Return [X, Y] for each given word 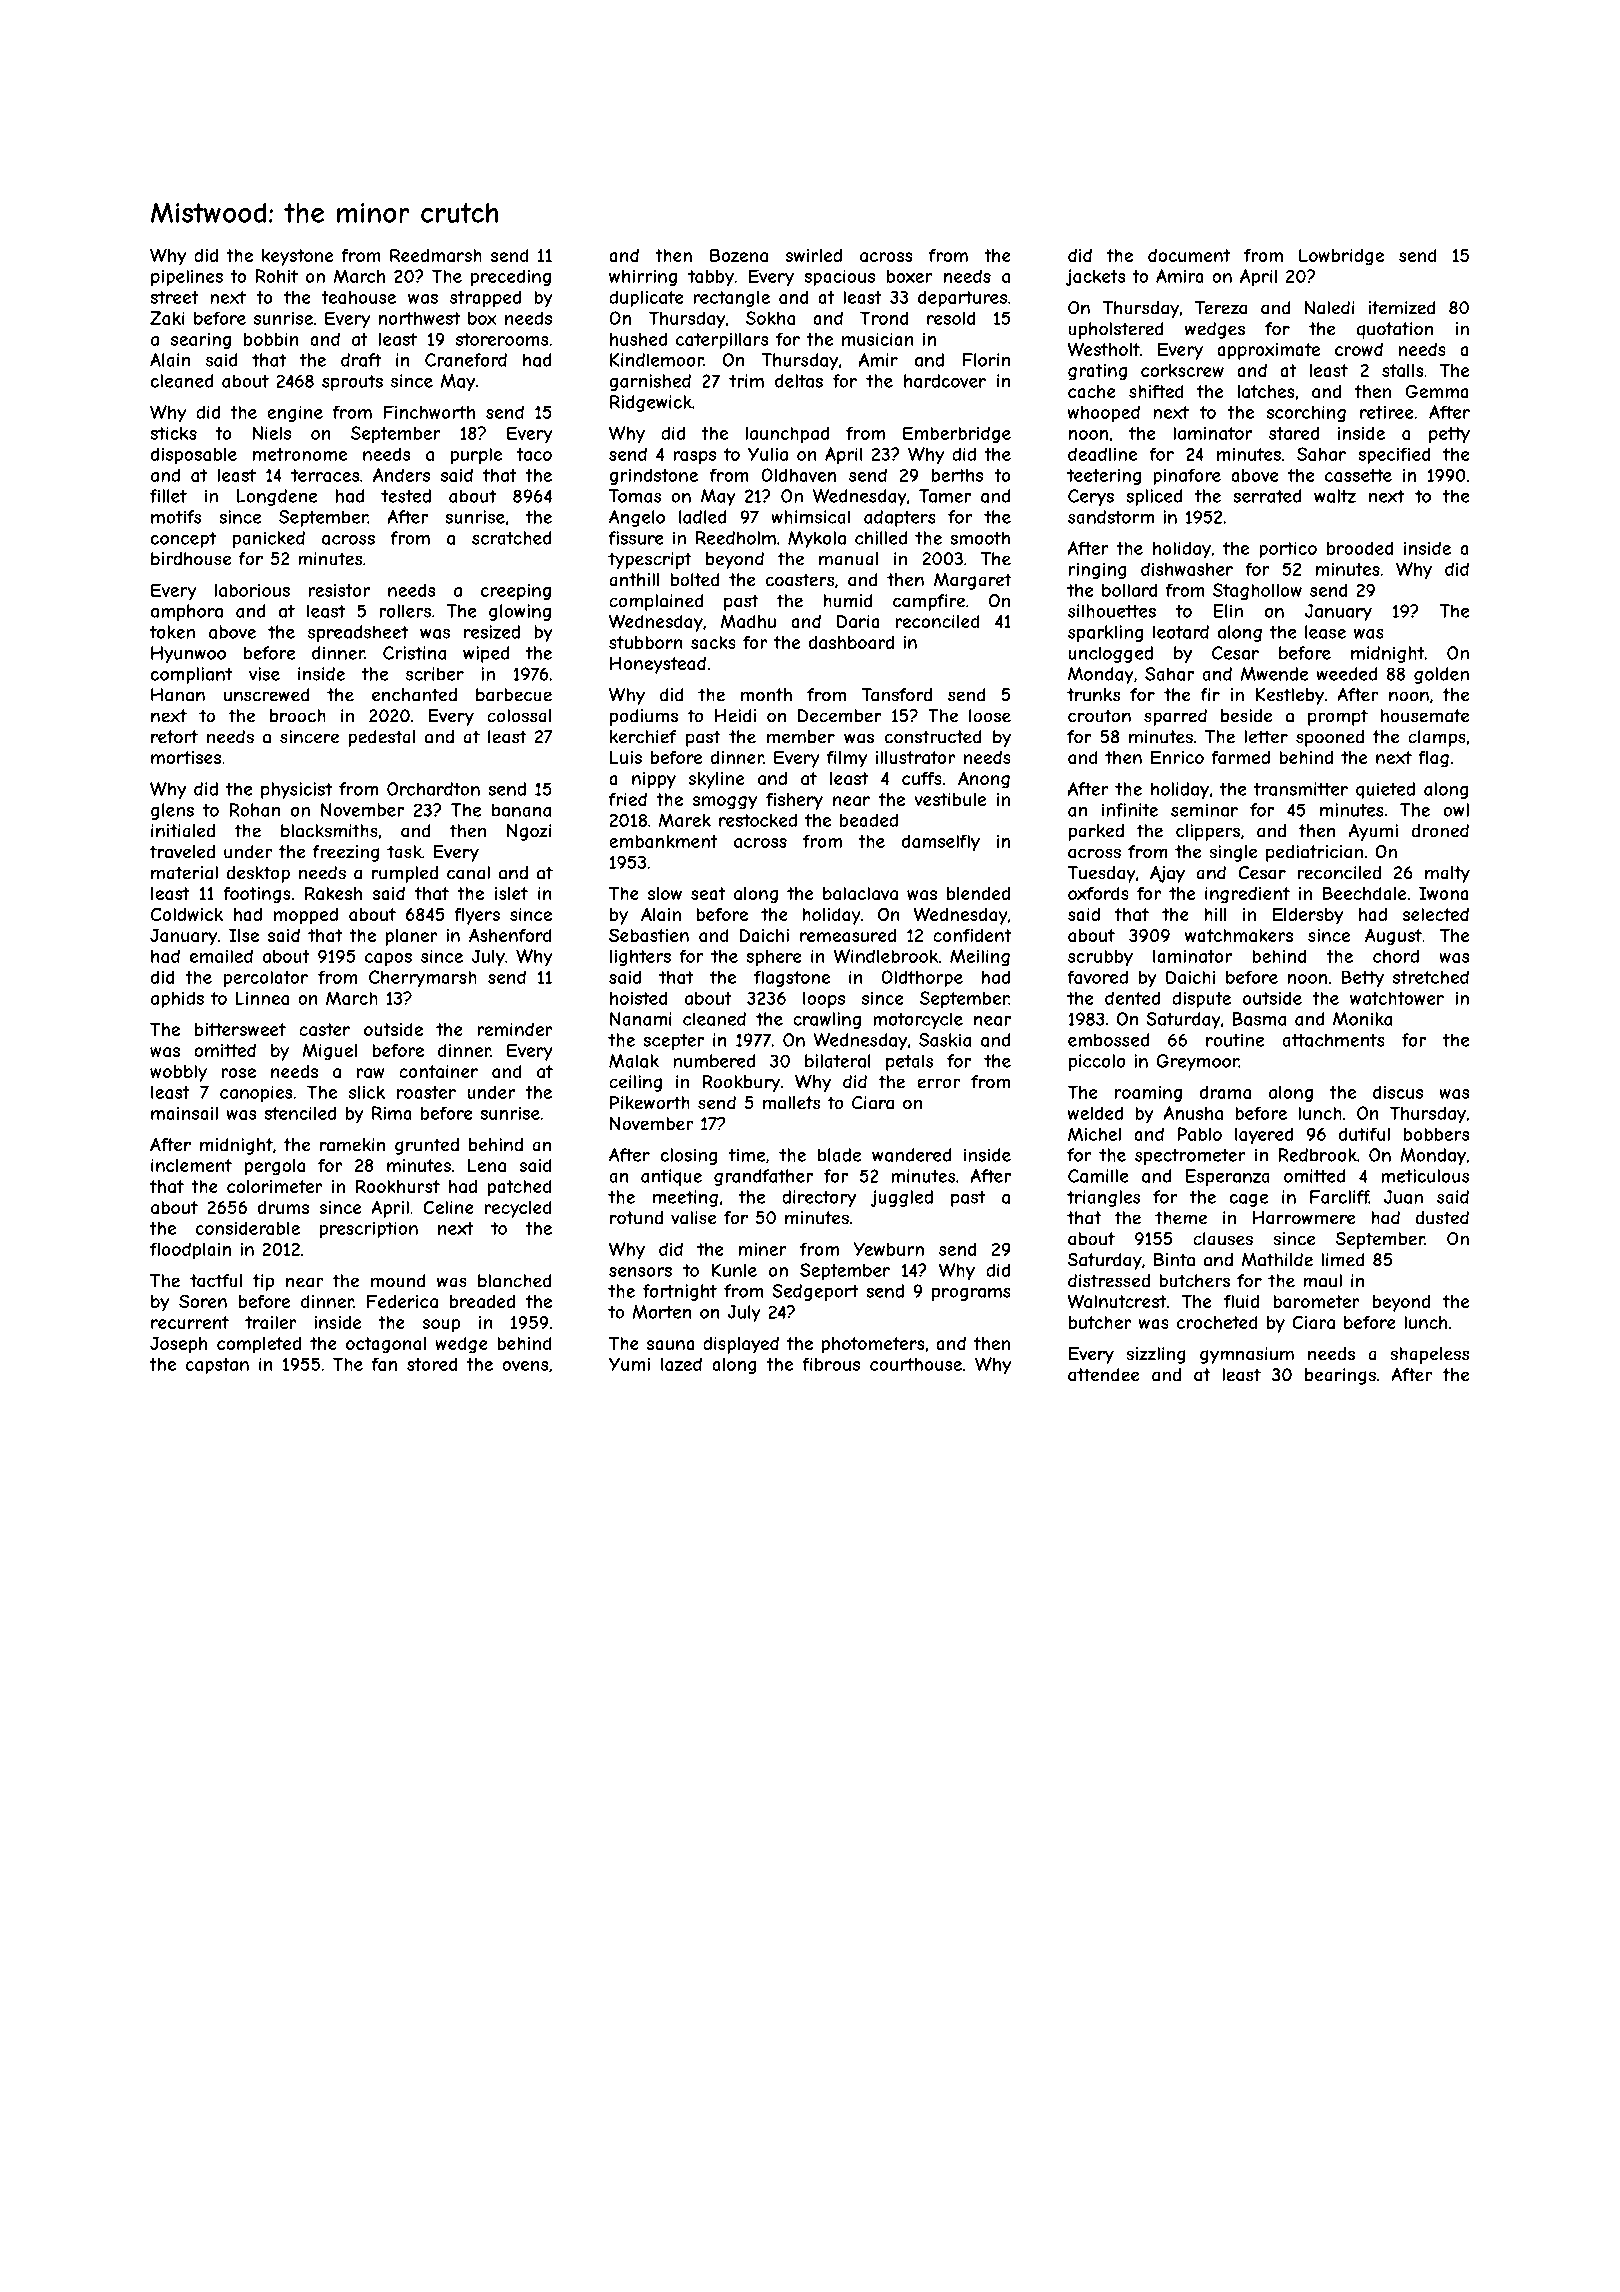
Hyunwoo [188, 654]
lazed [681, 1364]
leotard [1181, 632]
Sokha [770, 318]
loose [990, 716]
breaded [482, 1301]
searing [201, 340]
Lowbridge [1341, 257]
